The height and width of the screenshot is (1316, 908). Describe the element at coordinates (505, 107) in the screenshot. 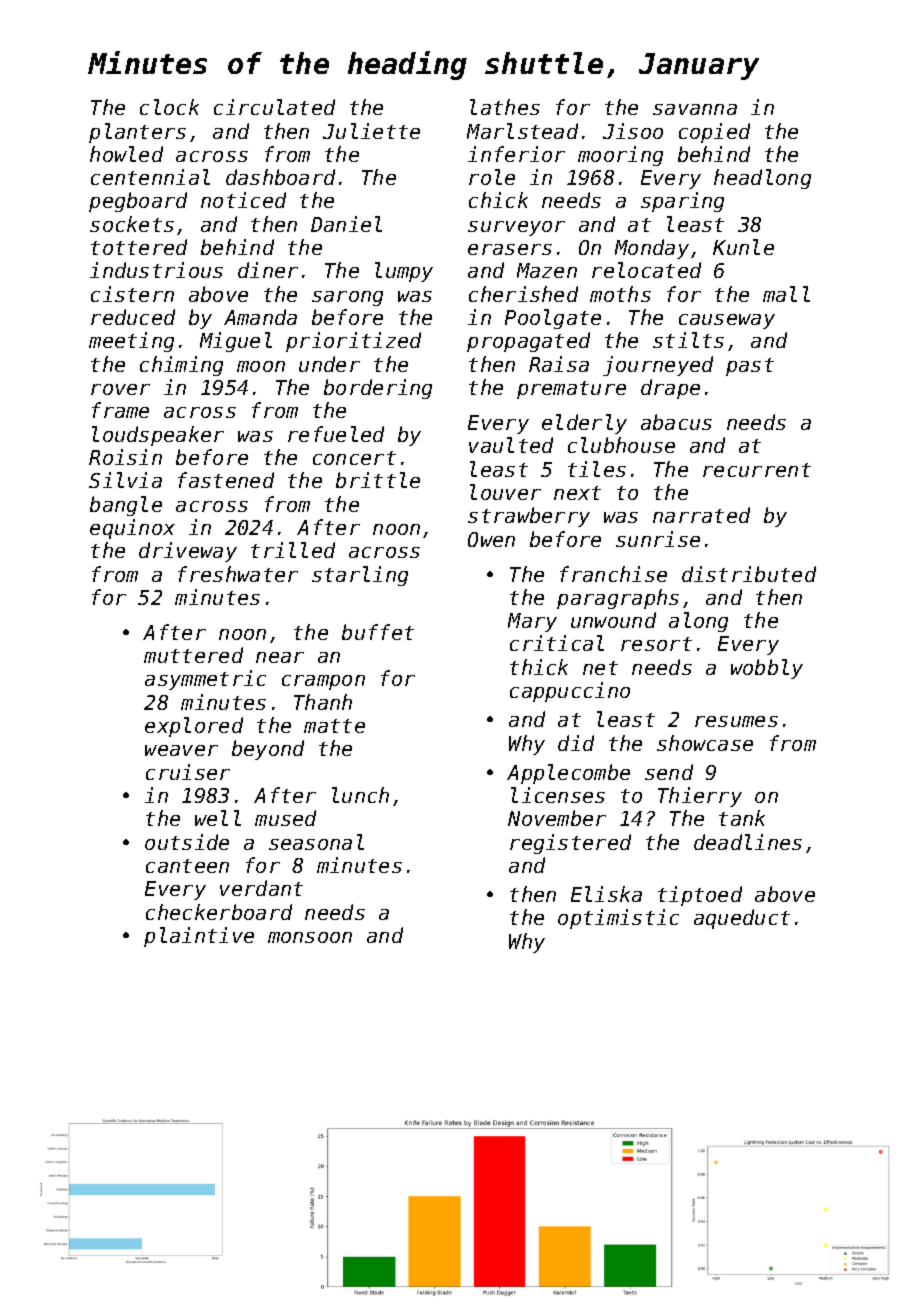

I see `lathes` at that location.
